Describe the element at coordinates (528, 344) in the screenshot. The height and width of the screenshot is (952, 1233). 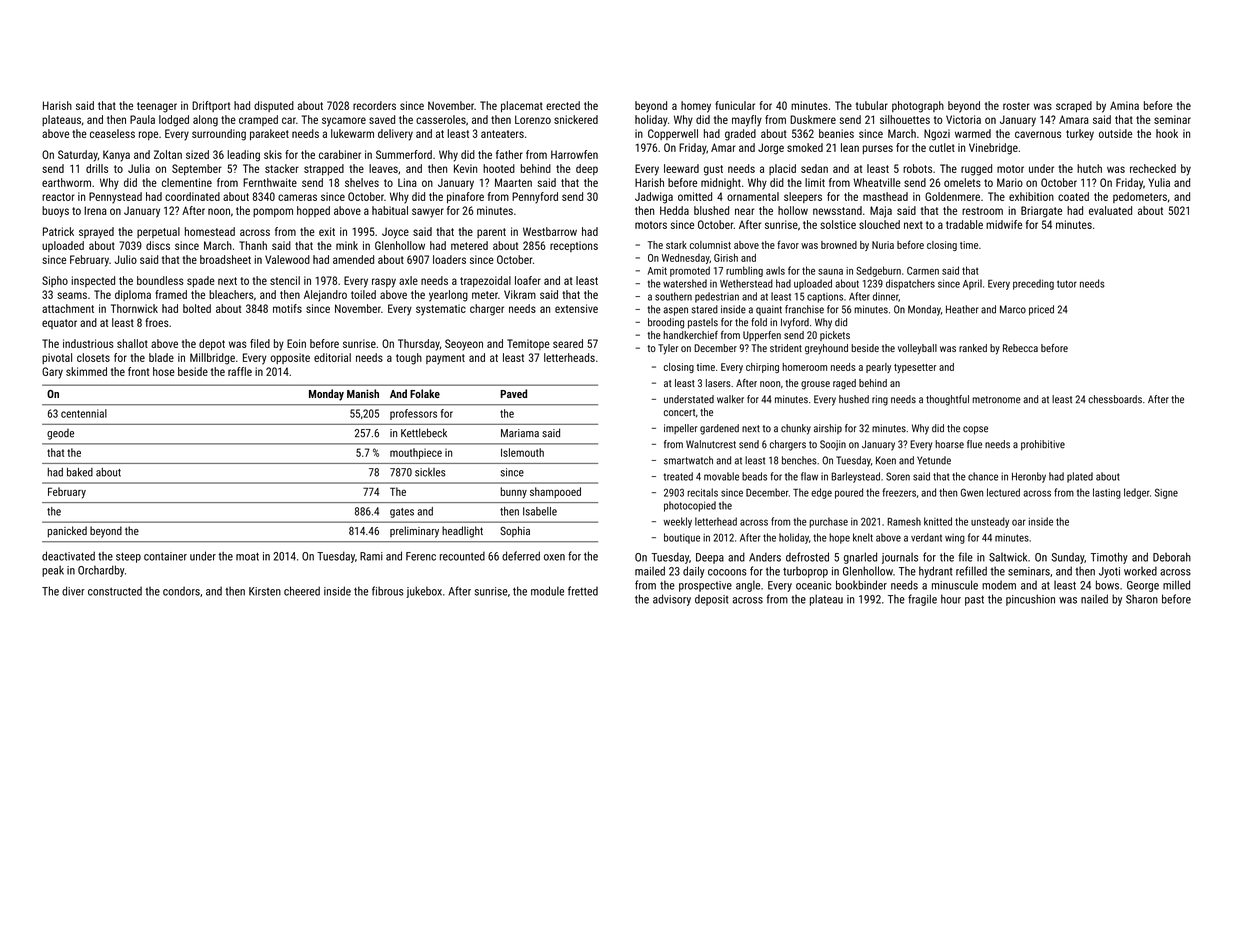
I see `Temitope` at that location.
